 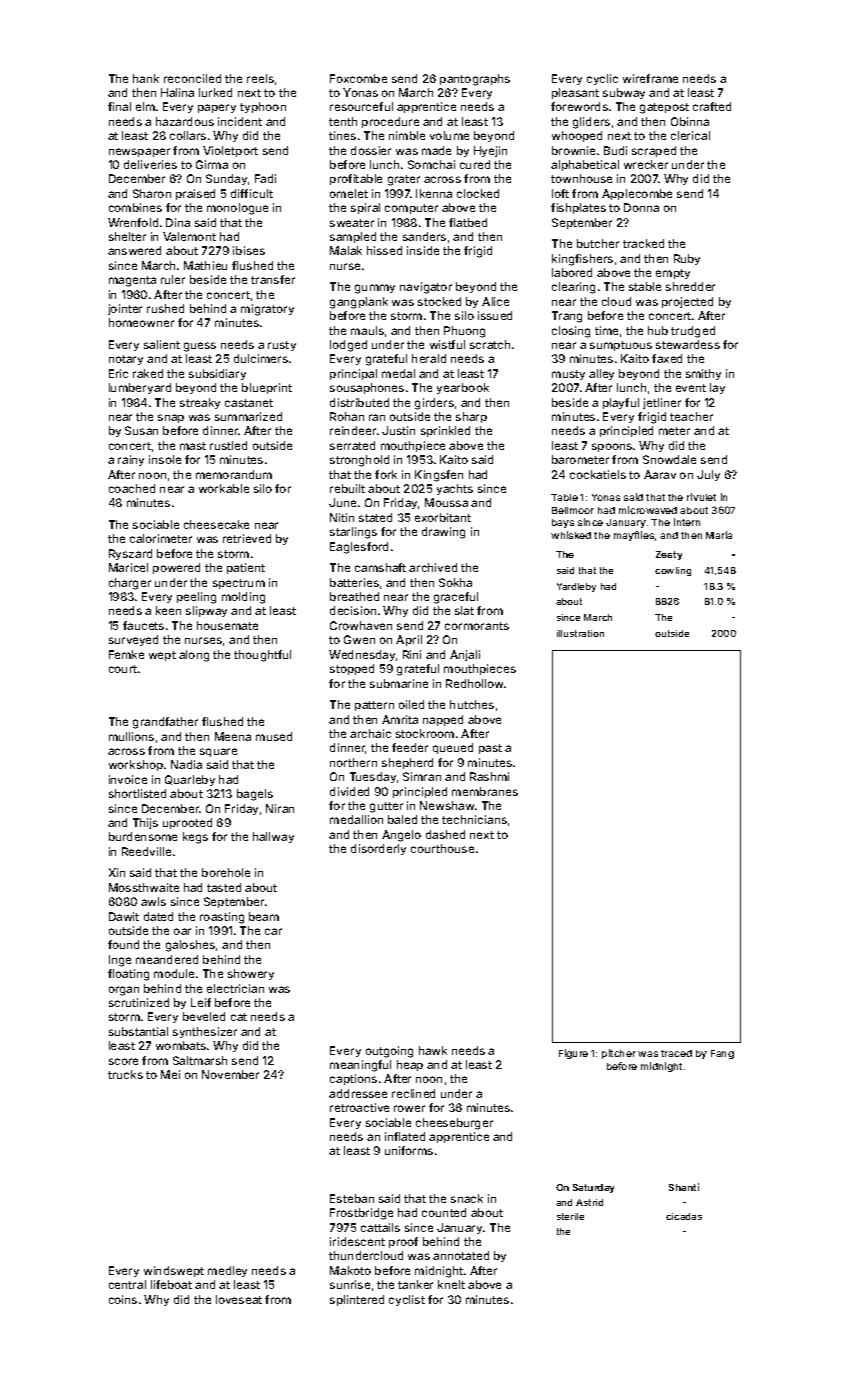 What do you see at coordinates (359, 303) in the image?
I see `gangplank` at bounding box center [359, 303].
